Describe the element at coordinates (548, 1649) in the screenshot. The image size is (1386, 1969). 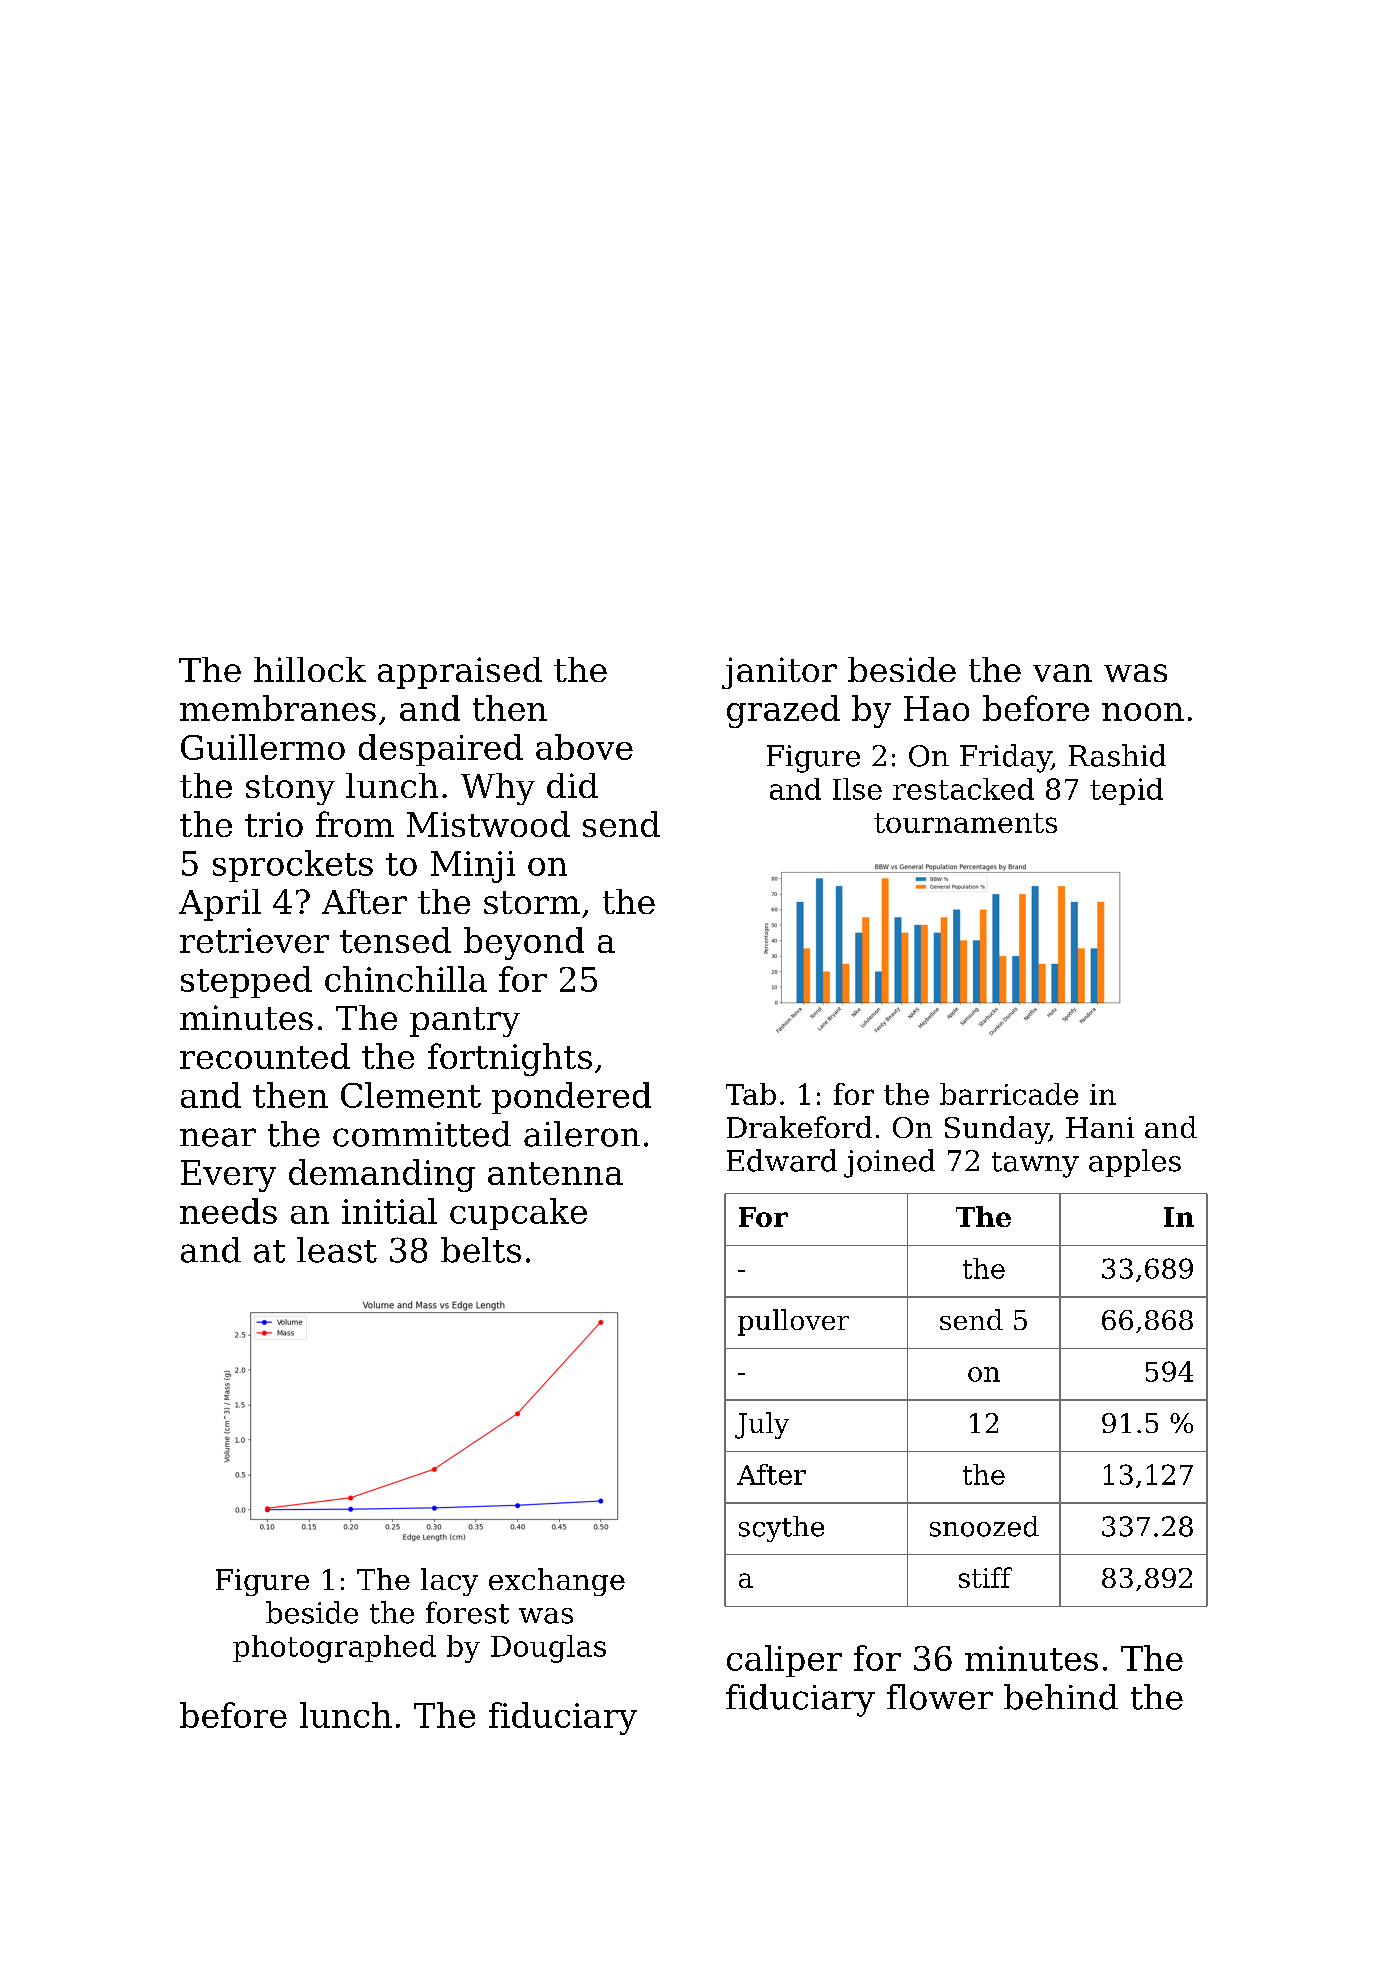
I see `Douglas` at that location.
